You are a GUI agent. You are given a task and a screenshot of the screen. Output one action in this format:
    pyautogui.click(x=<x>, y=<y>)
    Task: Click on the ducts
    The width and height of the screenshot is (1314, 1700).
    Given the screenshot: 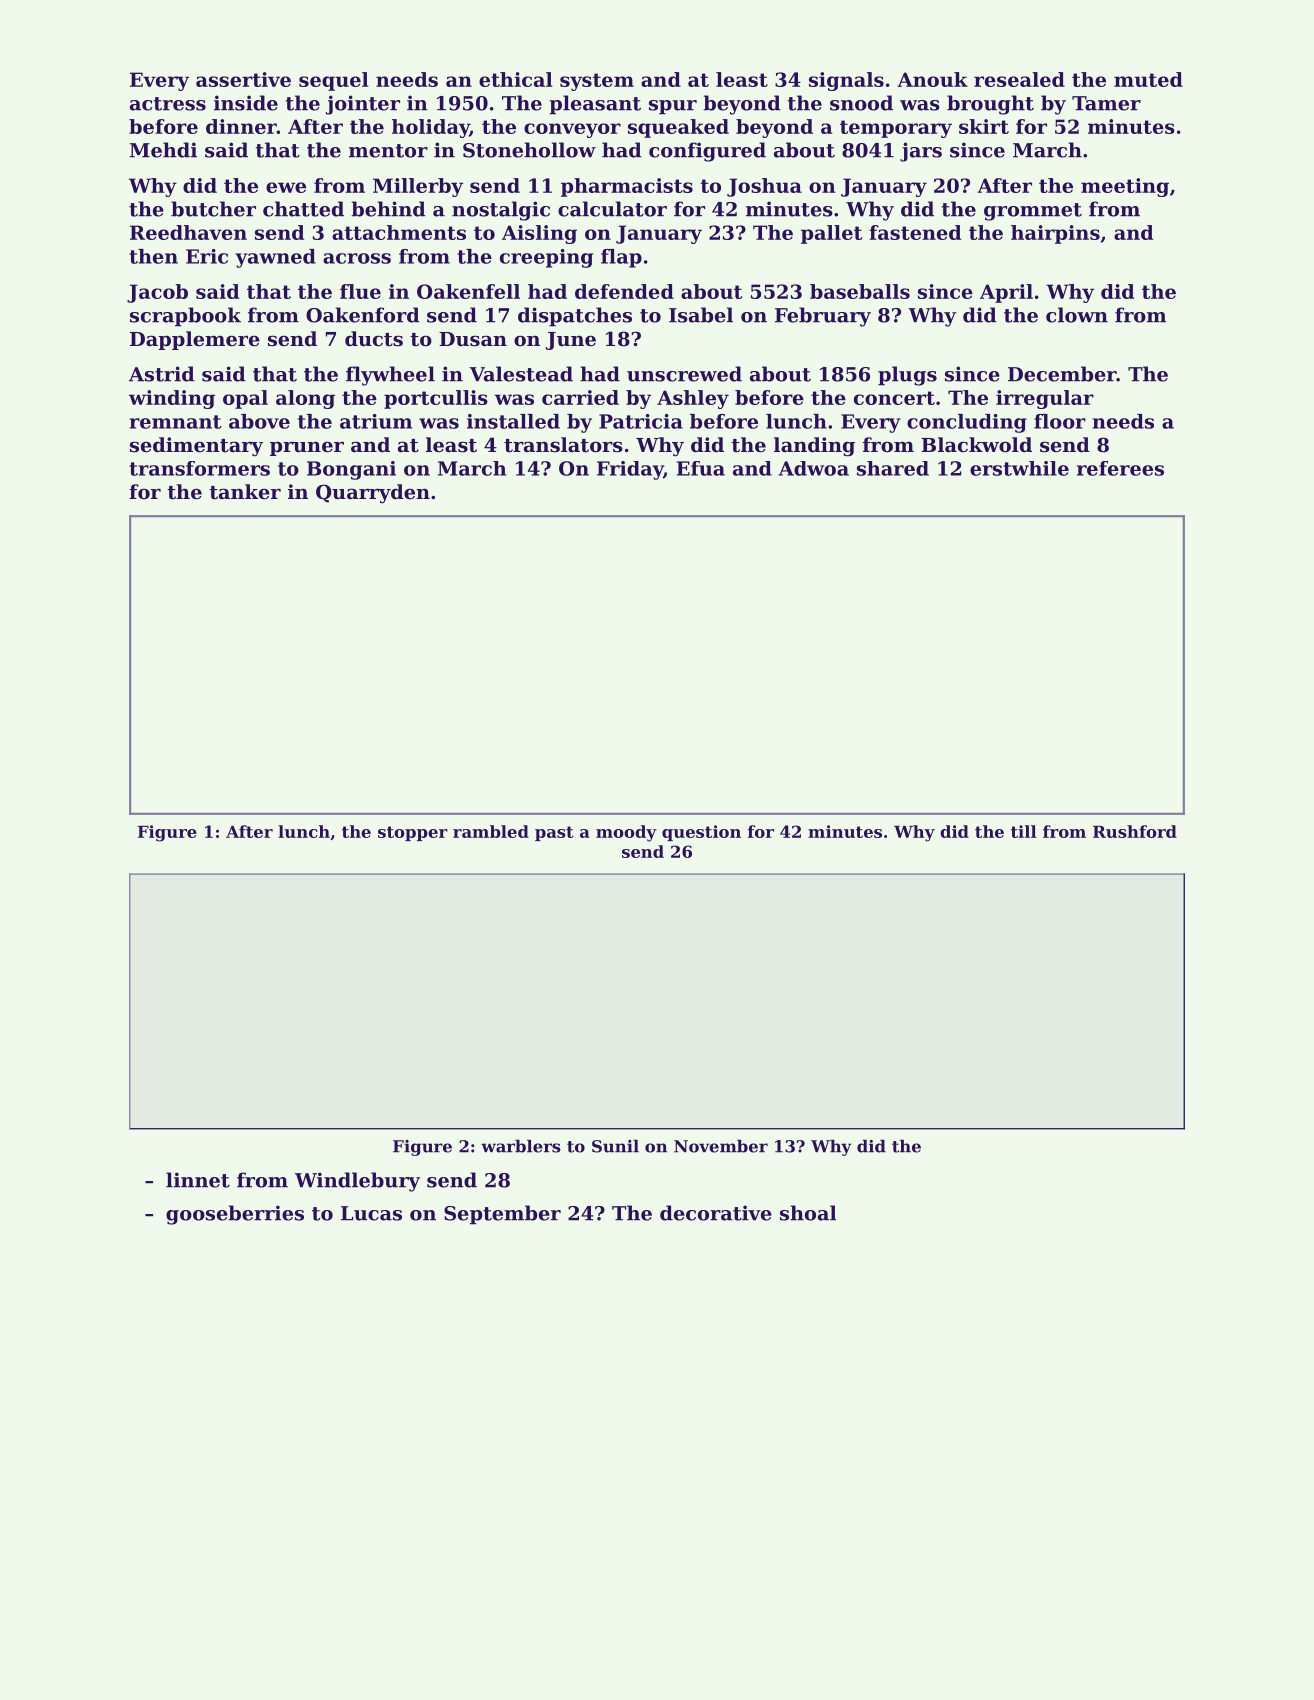 What is the action you would take?
    pyautogui.click(x=374, y=339)
